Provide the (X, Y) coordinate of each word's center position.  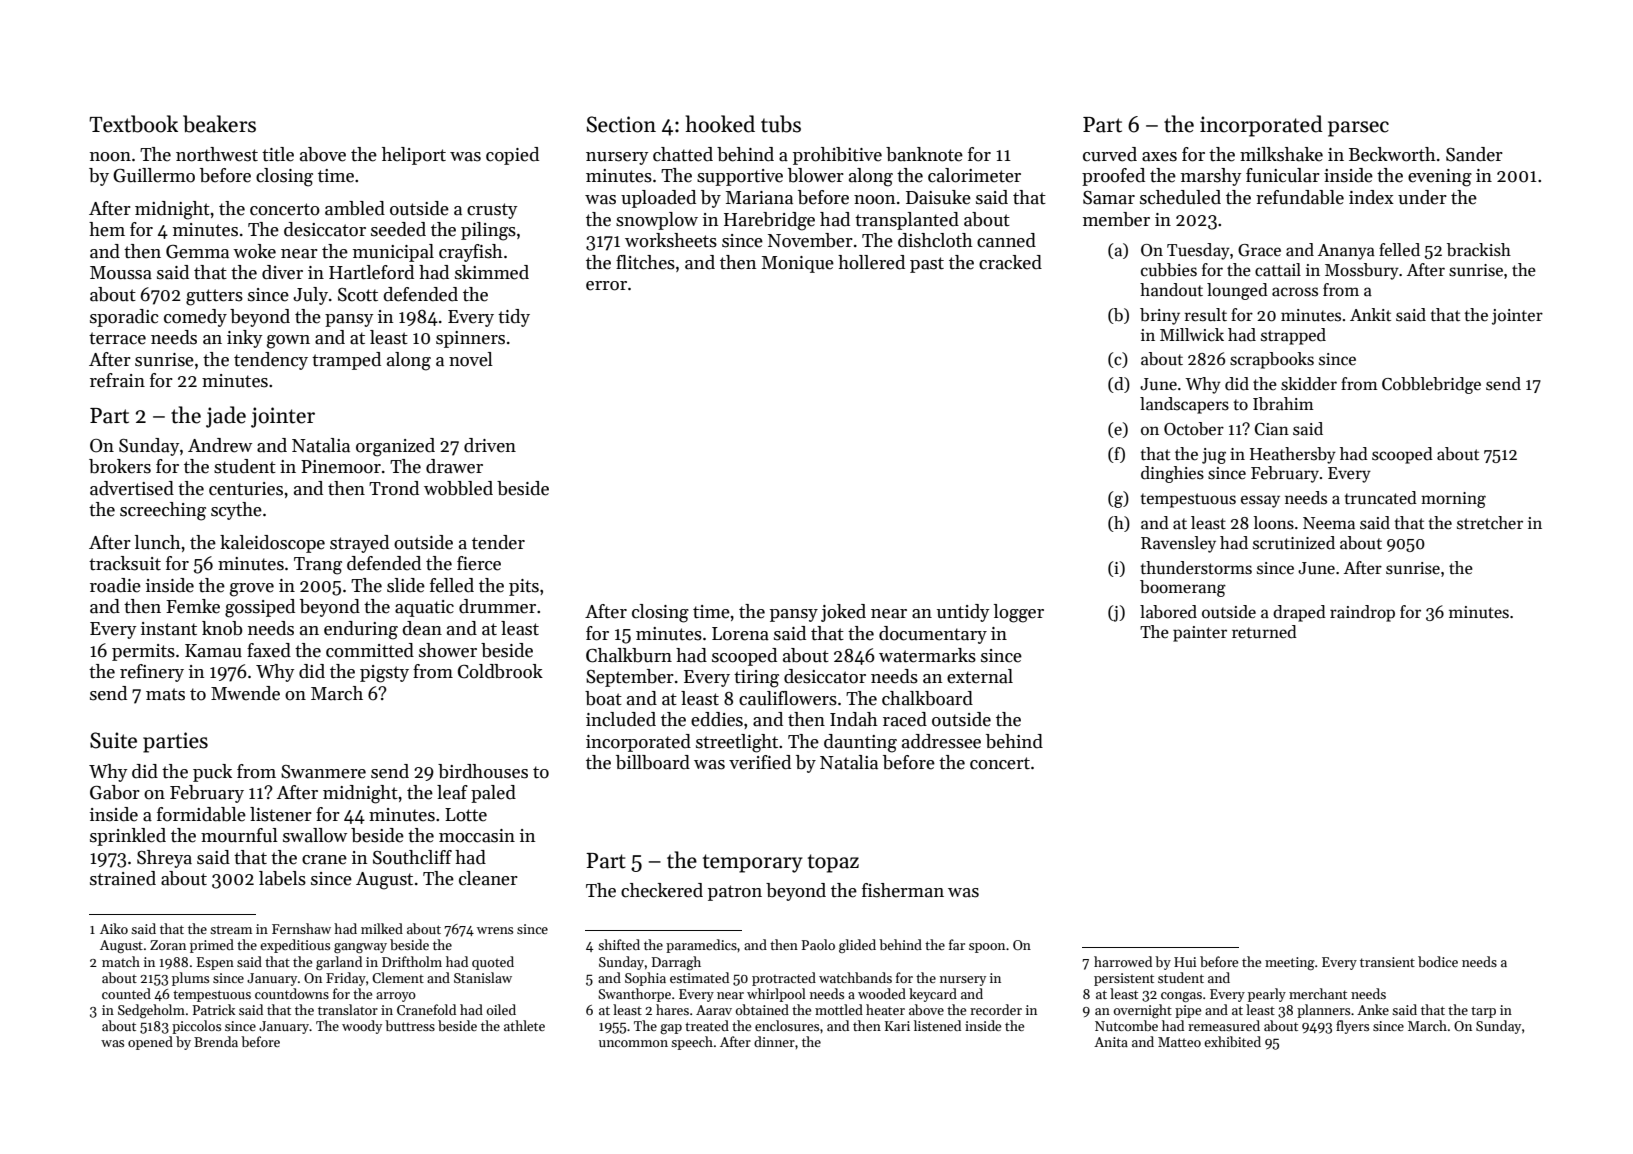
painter (1200, 634)
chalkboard (927, 698)
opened (150, 1043)
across (1295, 292)
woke (254, 251)
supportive (740, 177)
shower (448, 650)
